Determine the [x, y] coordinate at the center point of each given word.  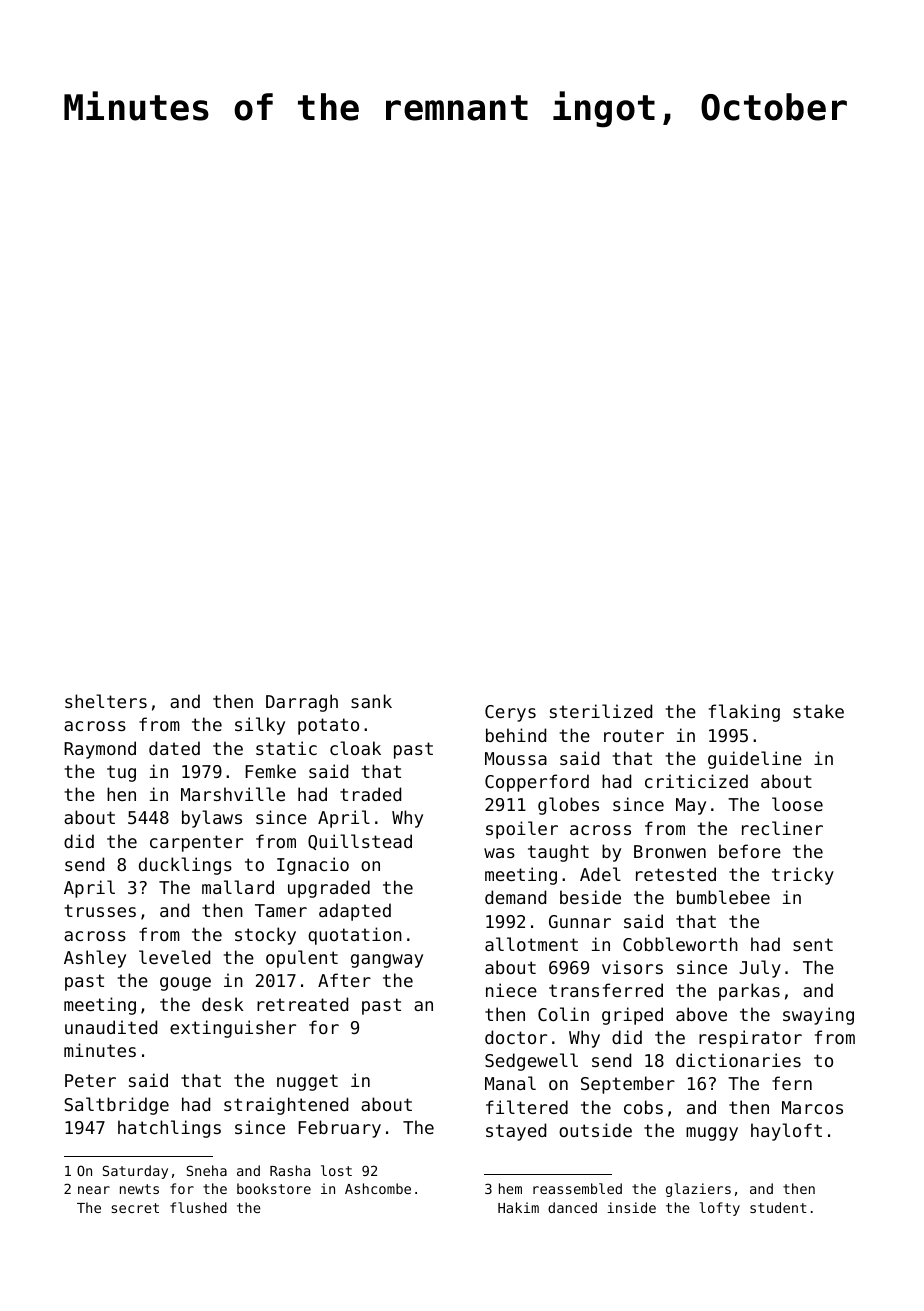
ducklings [185, 866]
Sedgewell [531, 1062]
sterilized [601, 711]
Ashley [95, 959]
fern [792, 1083]
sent [813, 944]
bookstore [274, 1188]
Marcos [812, 1107]
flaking [744, 713]
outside [595, 1130]
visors [632, 967]
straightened [286, 1106]
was [499, 853]
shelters [106, 701]
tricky [803, 876]
